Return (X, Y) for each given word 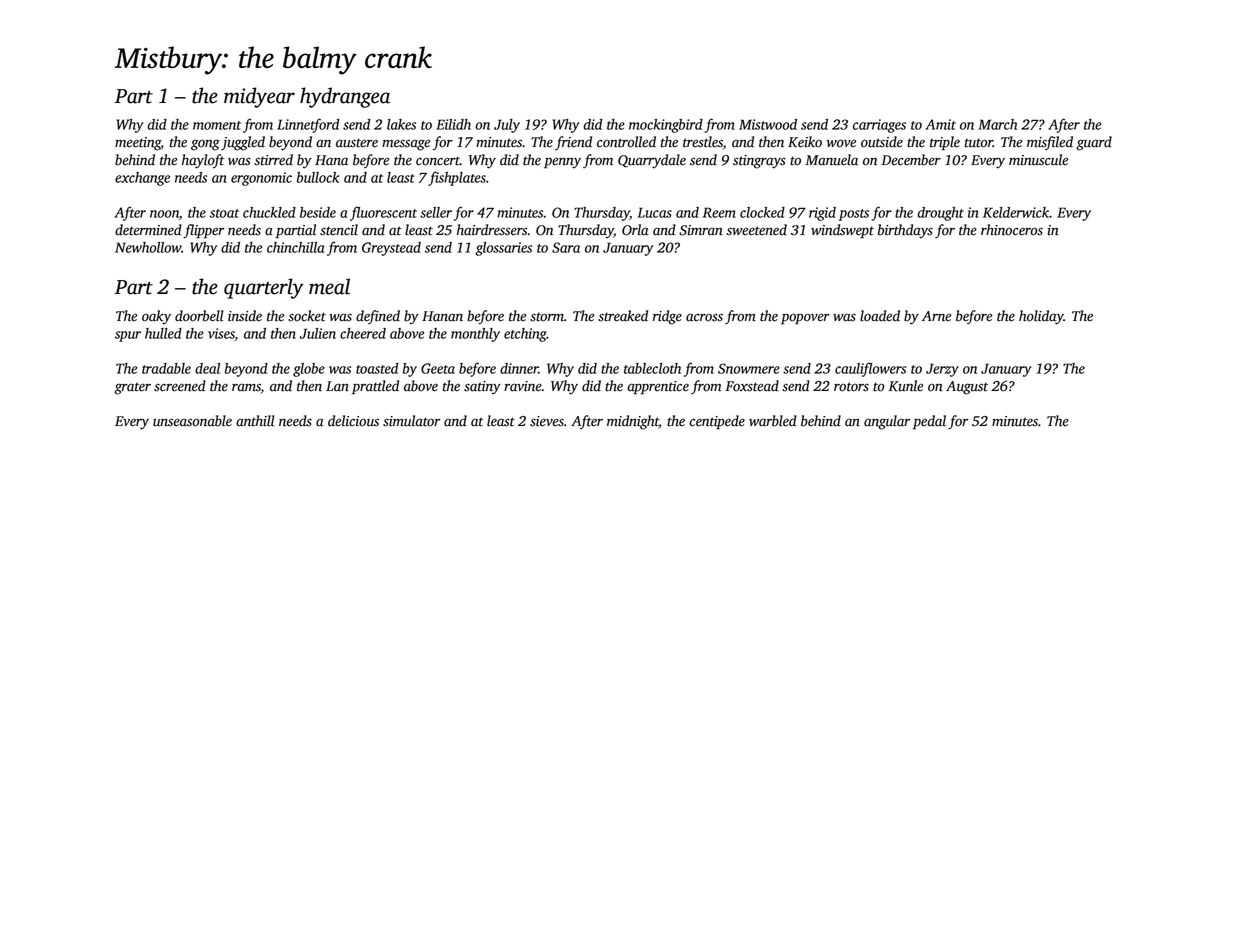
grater (132, 388)
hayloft (203, 161)
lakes (401, 124)
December (911, 160)
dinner (519, 368)
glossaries (503, 249)
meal (329, 286)
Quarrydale (652, 161)
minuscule (1038, 160)
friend (573, 143)
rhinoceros (1012, 230)
